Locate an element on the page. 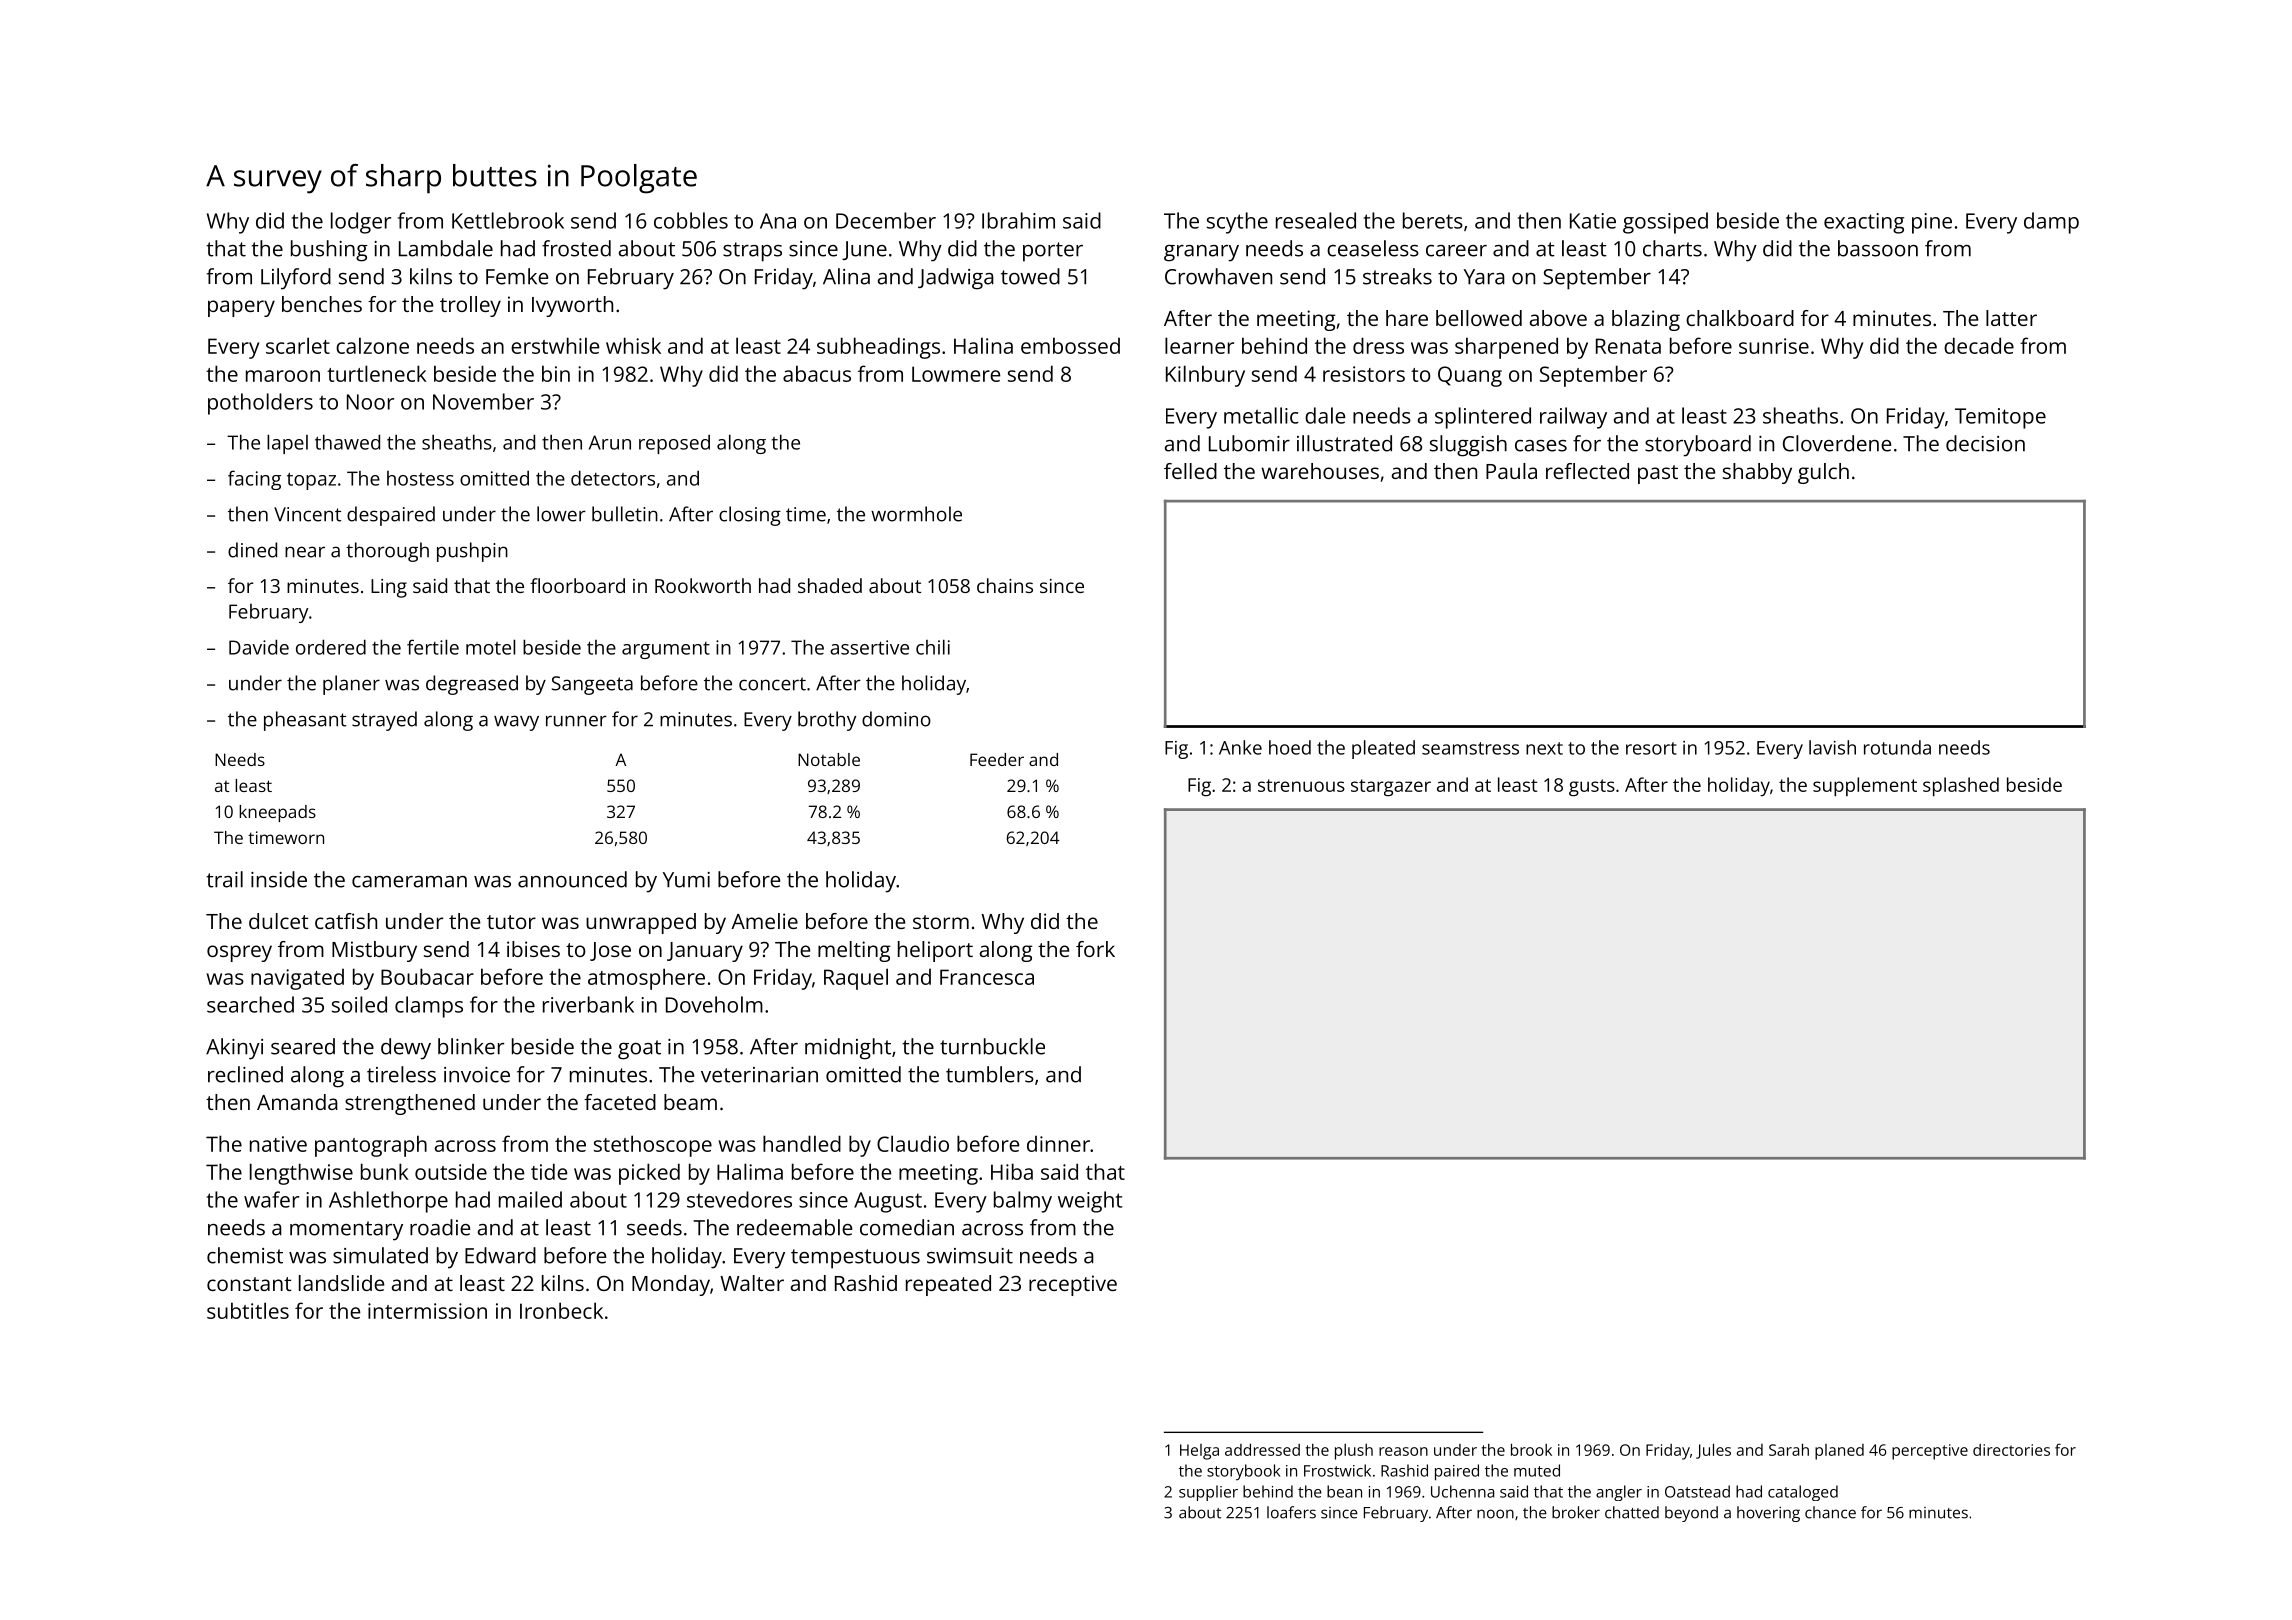  supplement is located at coordinates (1865, 787).
